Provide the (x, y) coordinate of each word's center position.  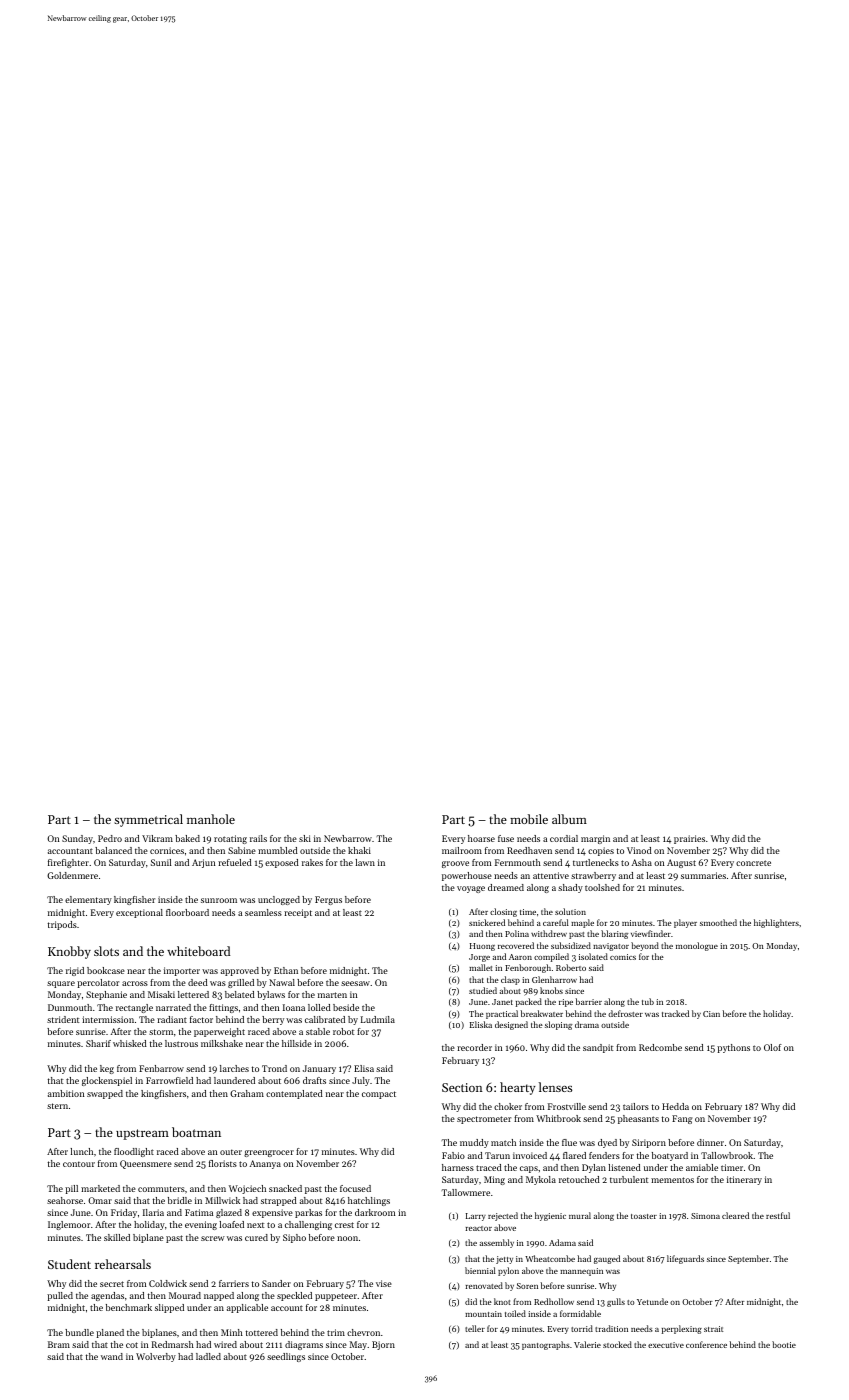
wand (112, 1356)
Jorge (479, 958)
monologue (697, 946)
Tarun (497, 1155)
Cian (711, 1014)
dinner (710, 1142)
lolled (319, 1007)
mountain (483, 1314)
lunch (81, 1151)
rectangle (134, 1008)
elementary (88, 900)
